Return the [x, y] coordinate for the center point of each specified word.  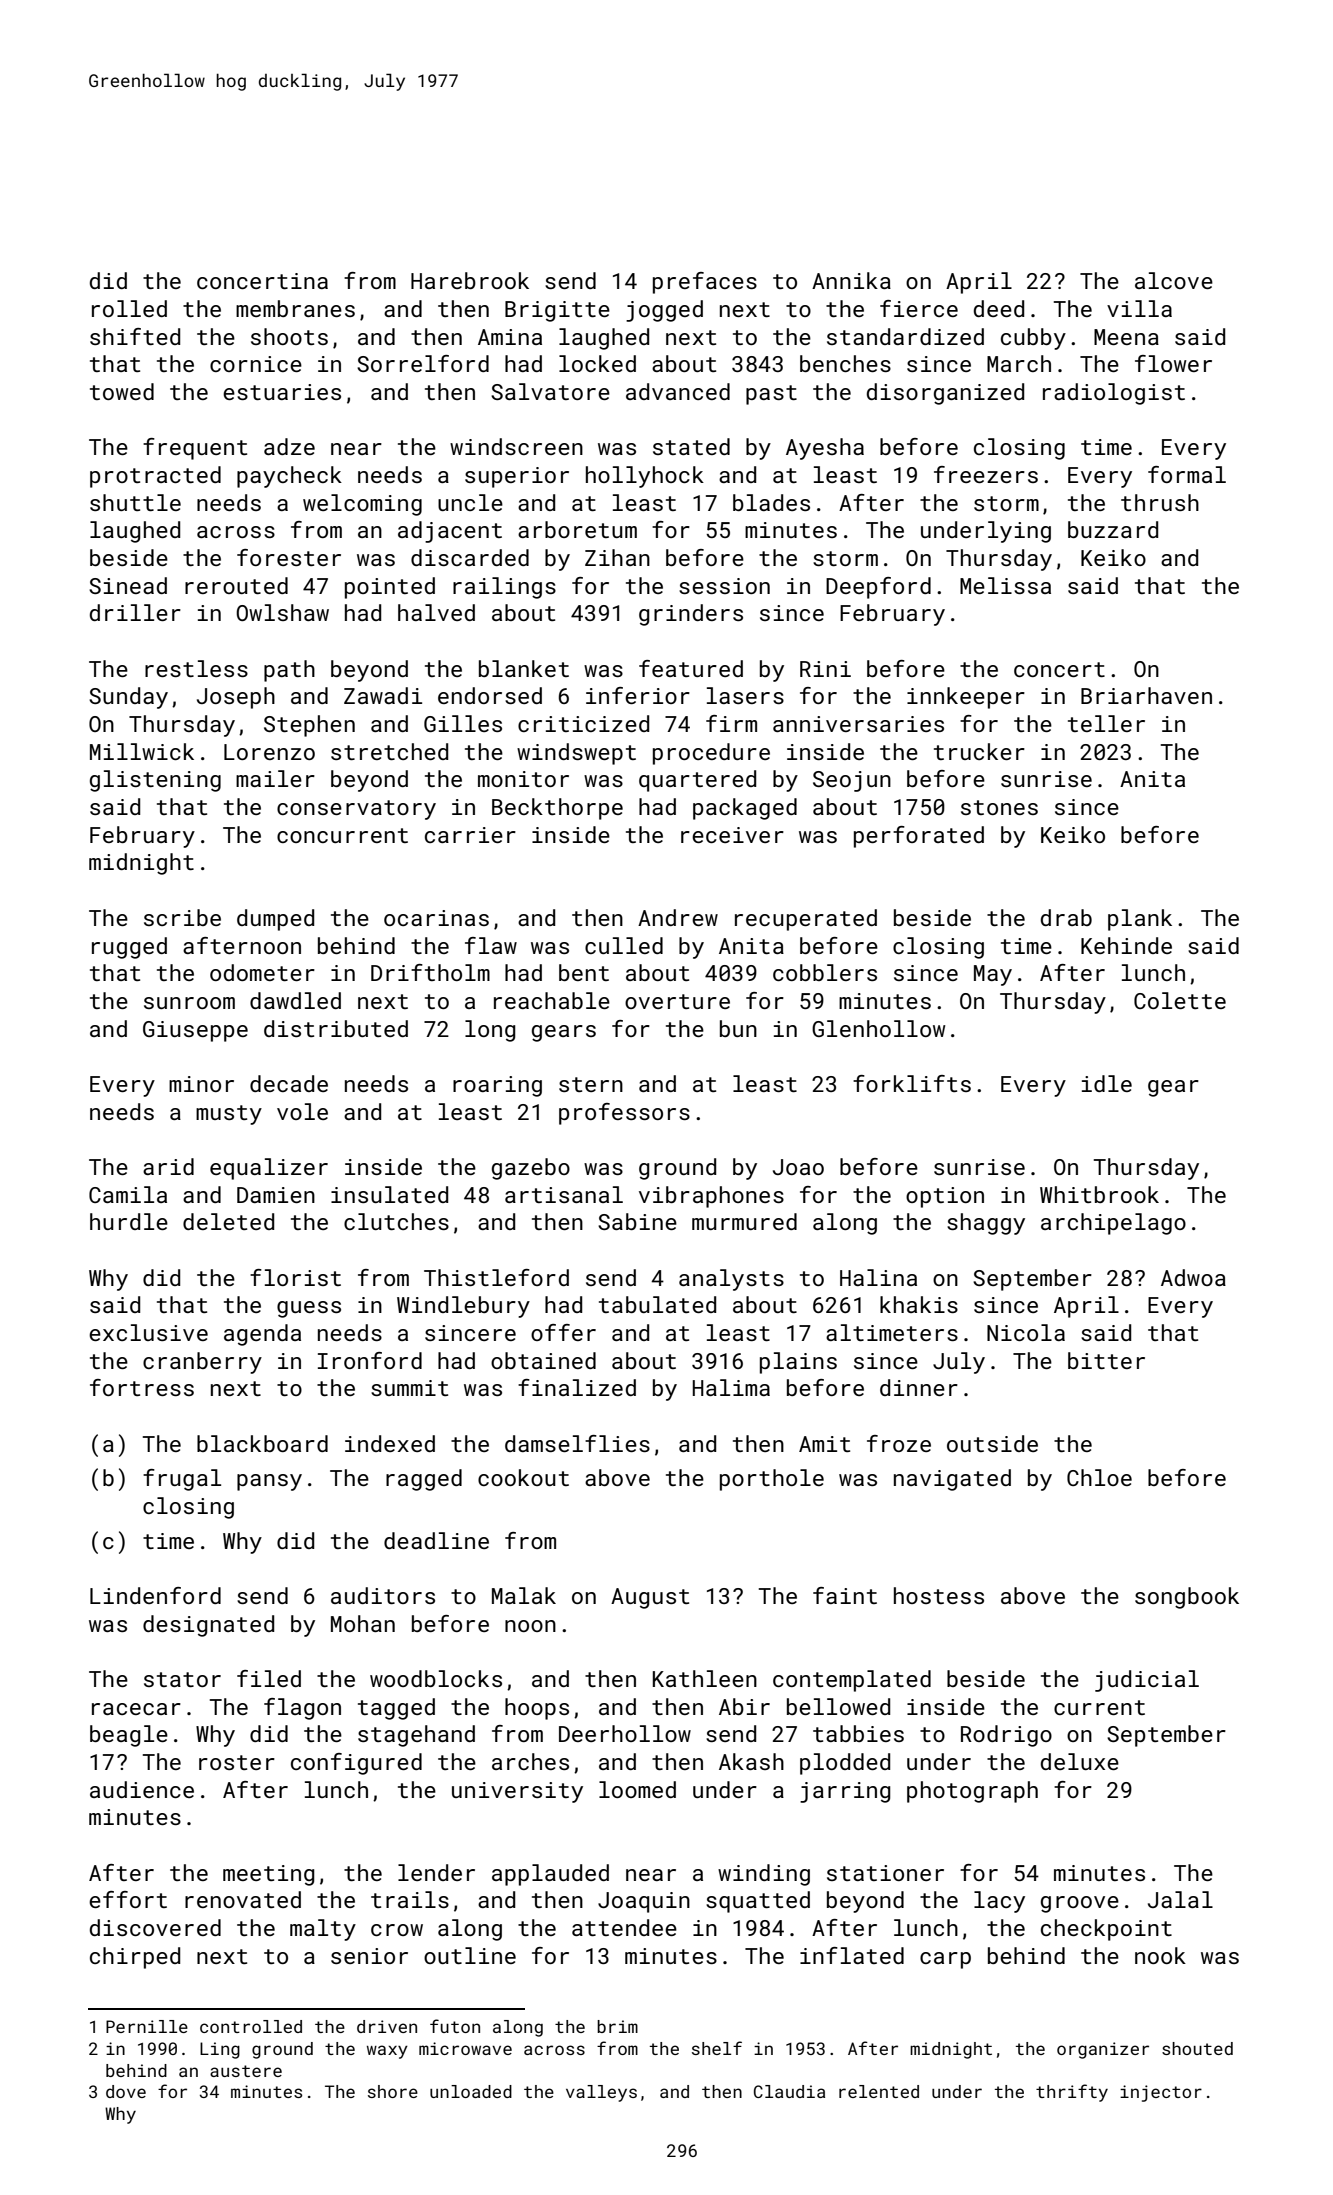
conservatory [356, 810]
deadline [436, 1540]
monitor [523, 779]
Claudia [789, 2091]
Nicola [1026, 1332]
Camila [128, 1194]
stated [691, 446]
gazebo [531, 1169]
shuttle [135, 502]
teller [1106, 723]
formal [1187, 474]
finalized [577, 1387]
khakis [919, 1304]
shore [393, 2091]
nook [1160, 1955]
